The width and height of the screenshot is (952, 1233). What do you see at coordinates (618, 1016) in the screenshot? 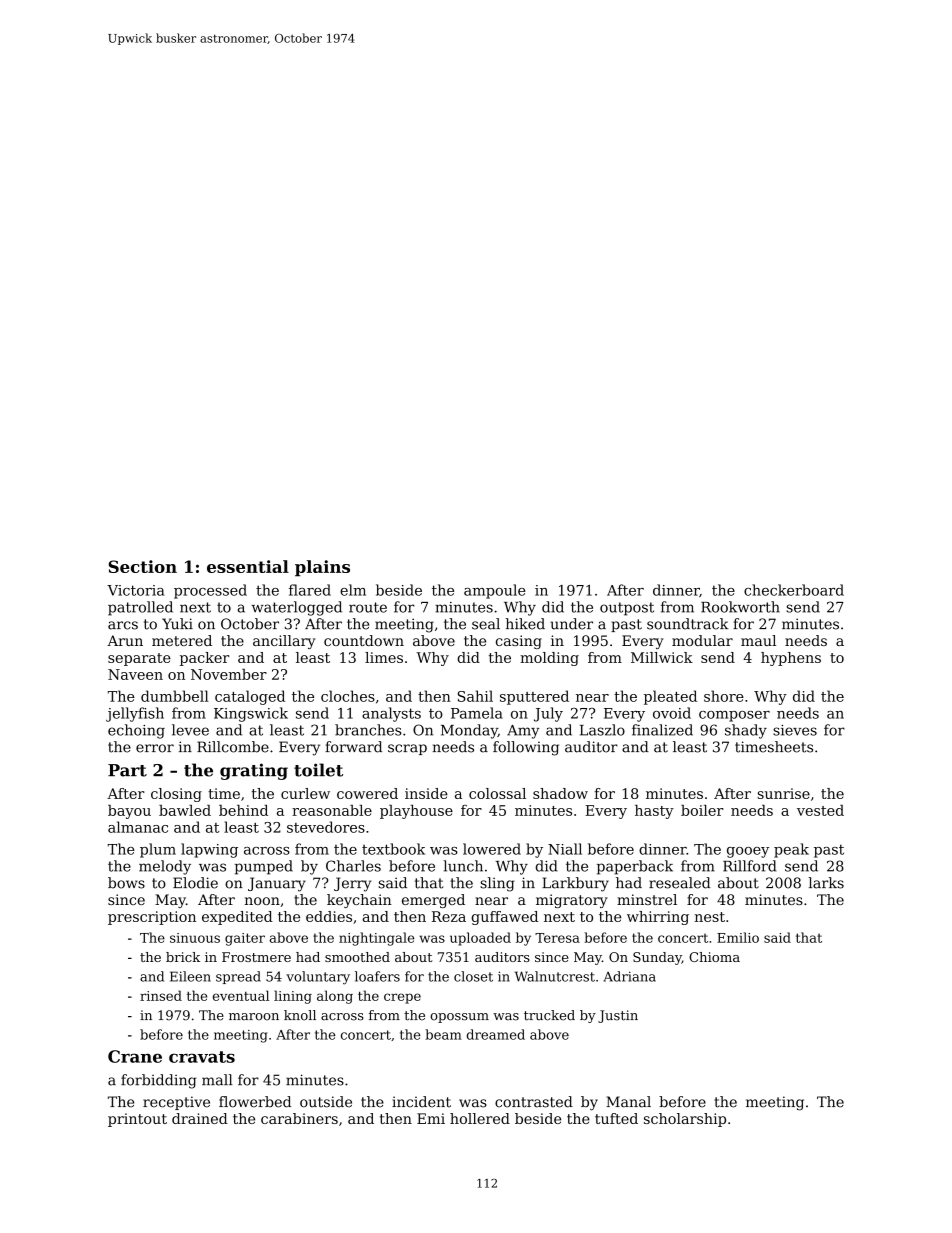
I see `Justin` at bounding box center [618, 1016].
